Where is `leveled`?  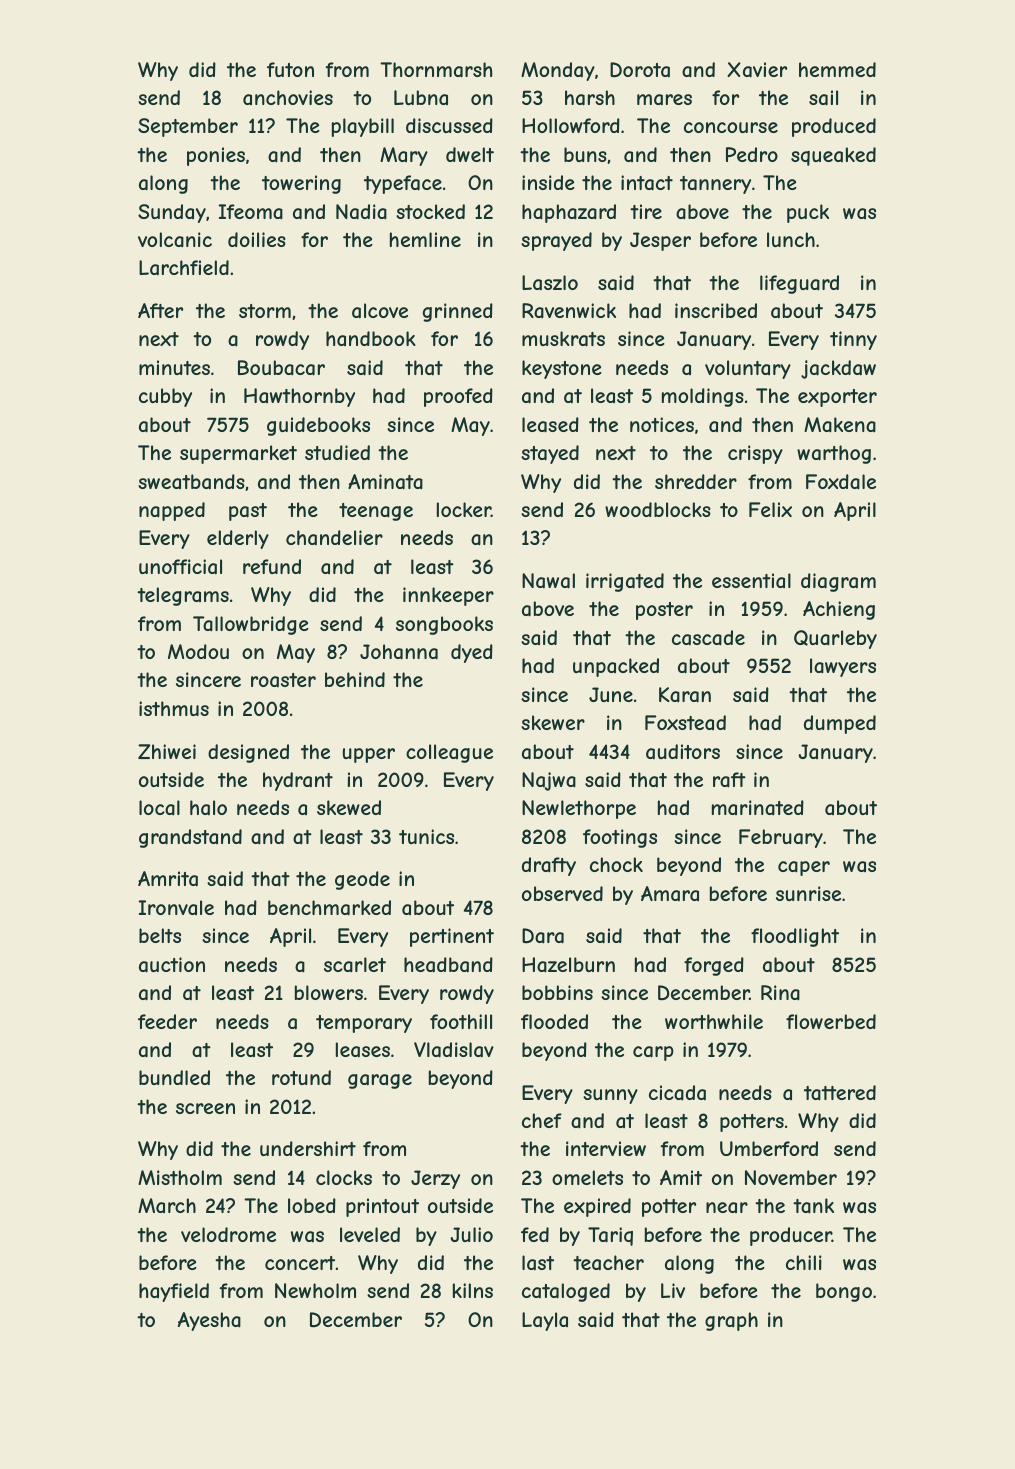
leveled is located at coordinates (370, 1234).
